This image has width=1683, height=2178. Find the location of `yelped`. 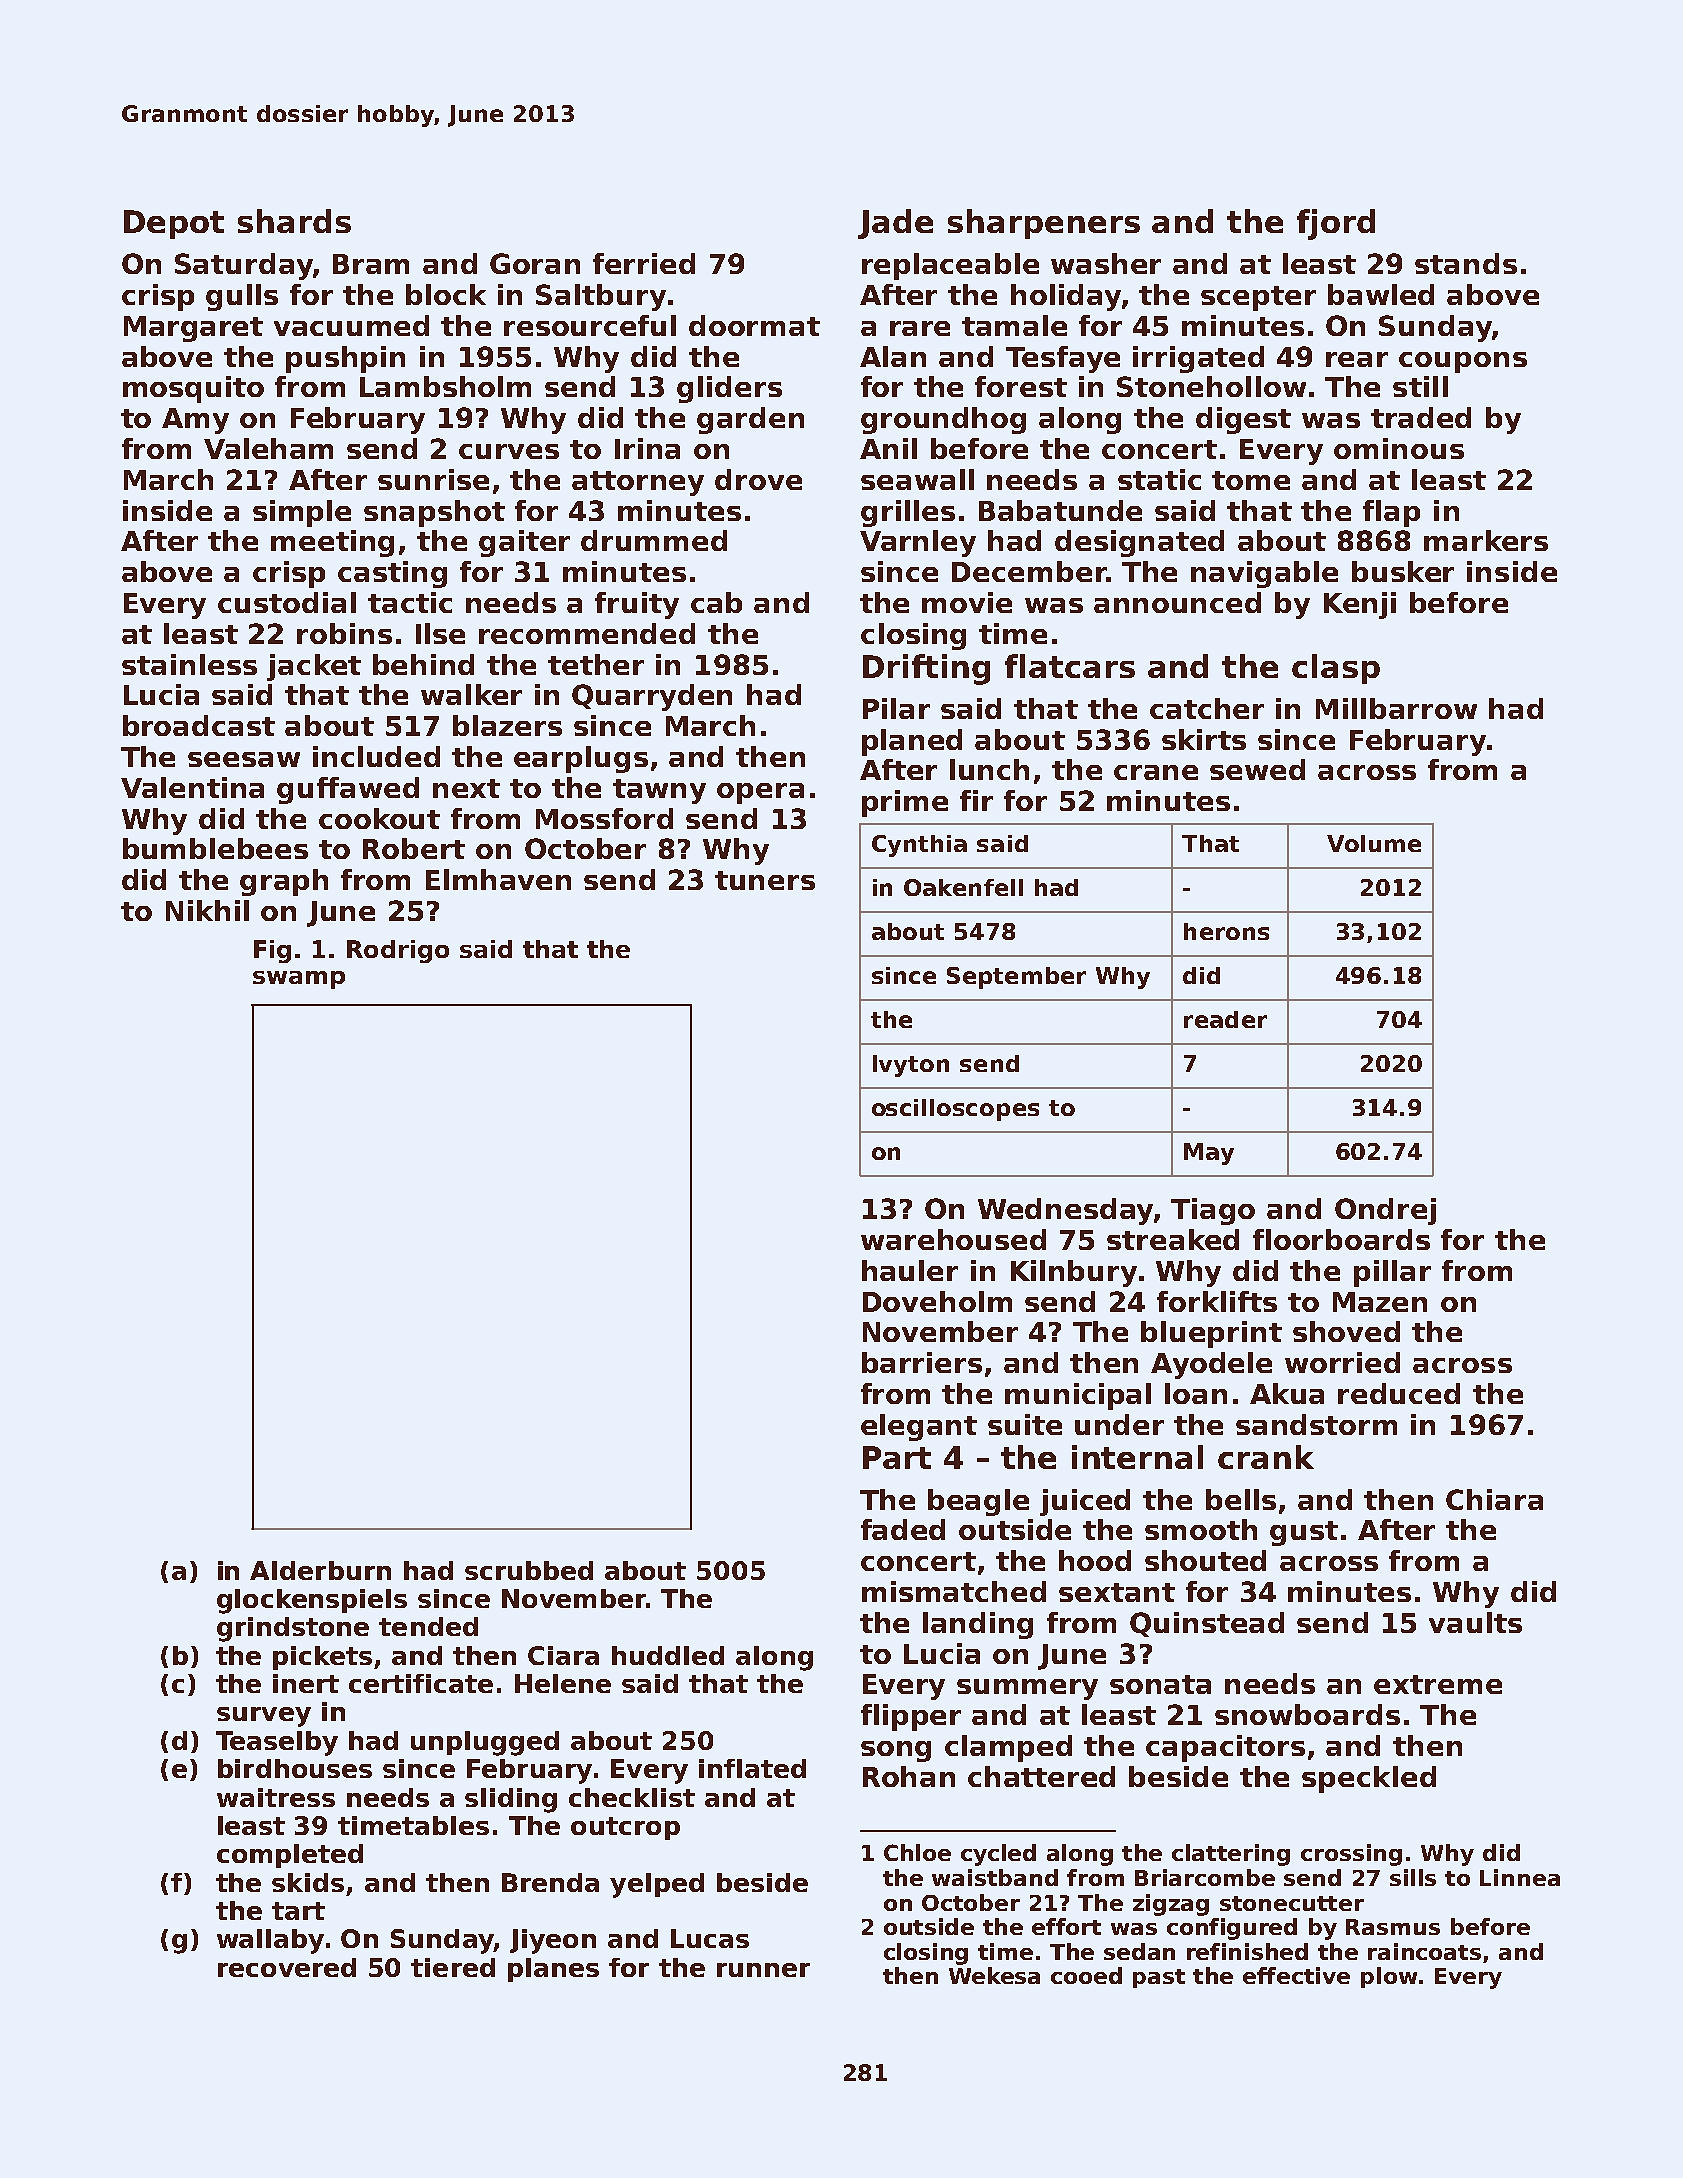

yelped is located at coordinates (657, 1885).
